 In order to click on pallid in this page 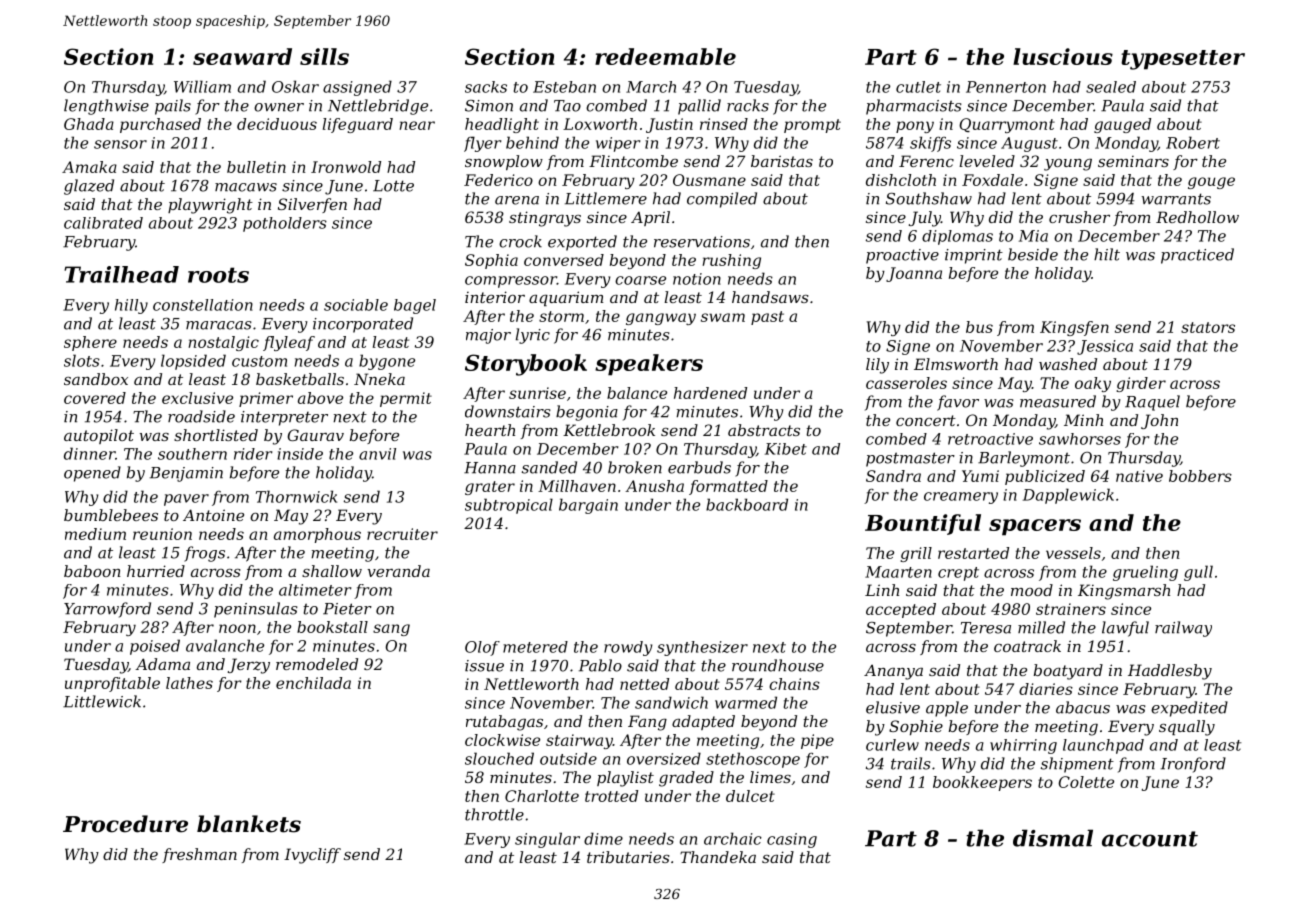, I will do `click(699, 107)`.
